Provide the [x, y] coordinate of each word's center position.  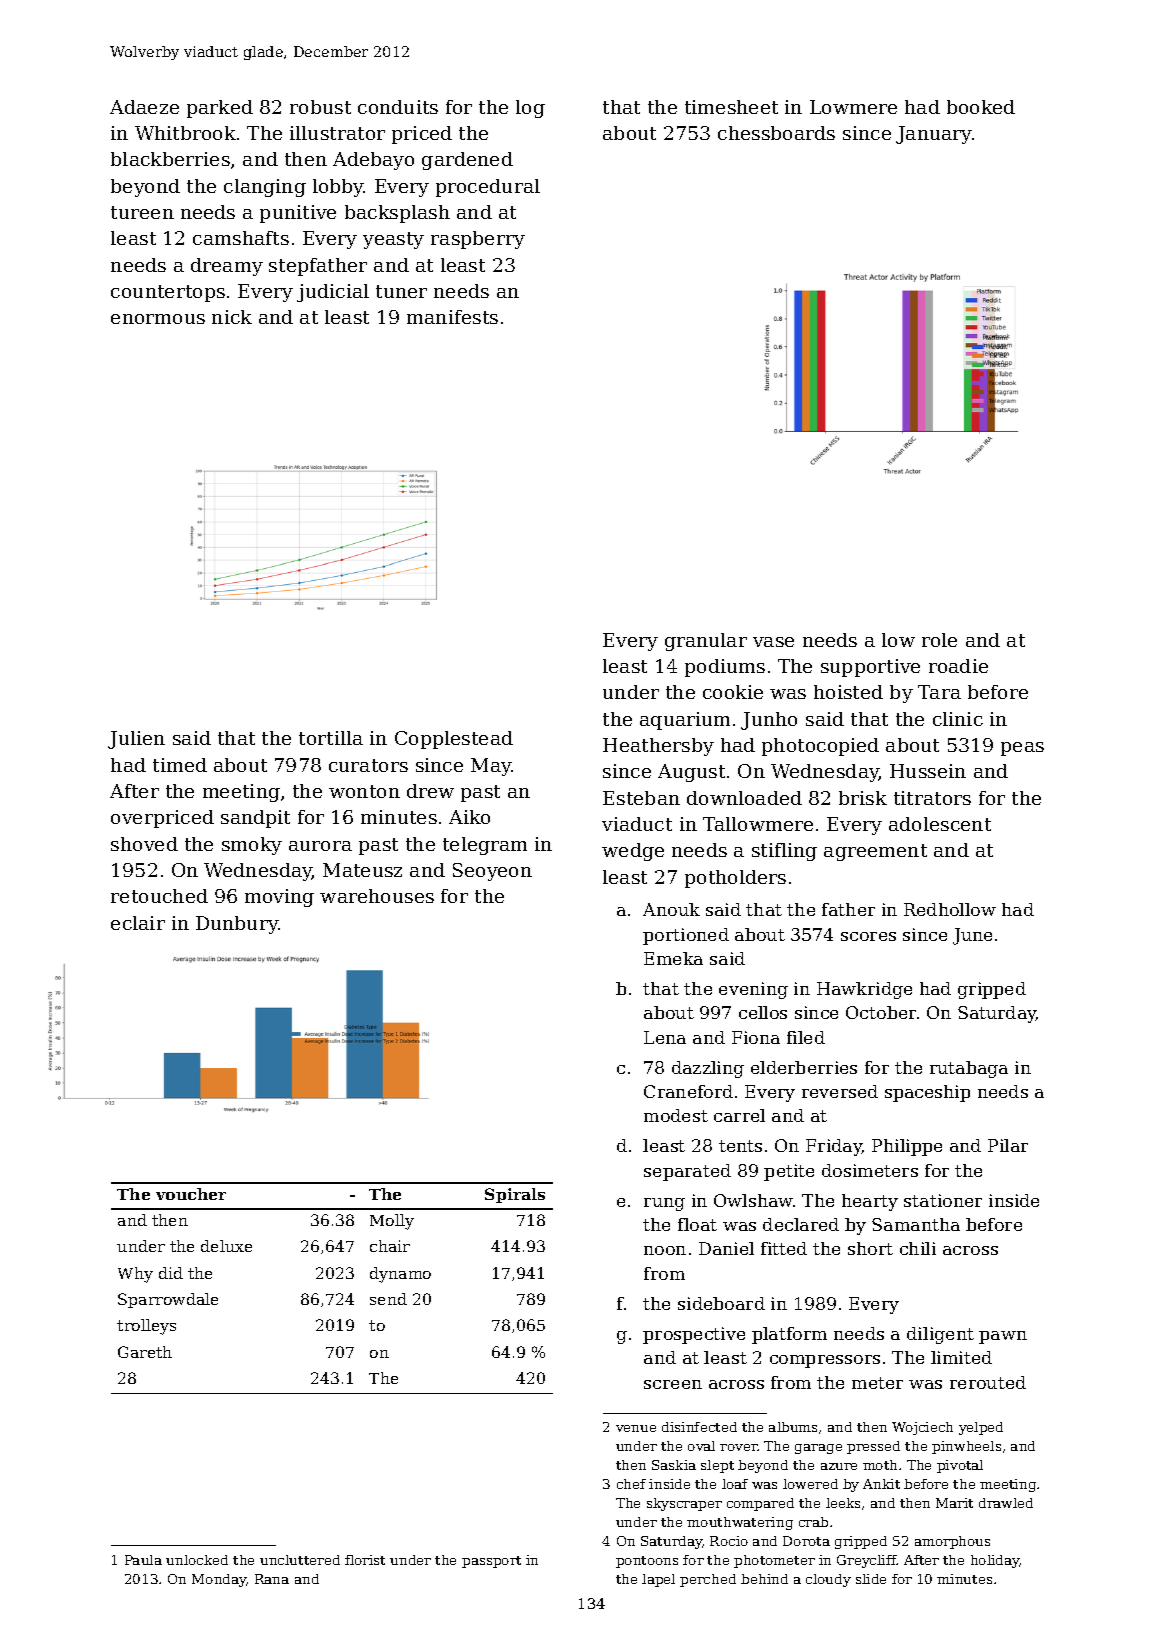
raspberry [478, 240]
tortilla [331, 738]
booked [981, 107]
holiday [995, 1561]
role [939, 640]
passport [491, 1562]
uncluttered [300, 1560]
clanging [265, 188]
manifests [452, 317]
